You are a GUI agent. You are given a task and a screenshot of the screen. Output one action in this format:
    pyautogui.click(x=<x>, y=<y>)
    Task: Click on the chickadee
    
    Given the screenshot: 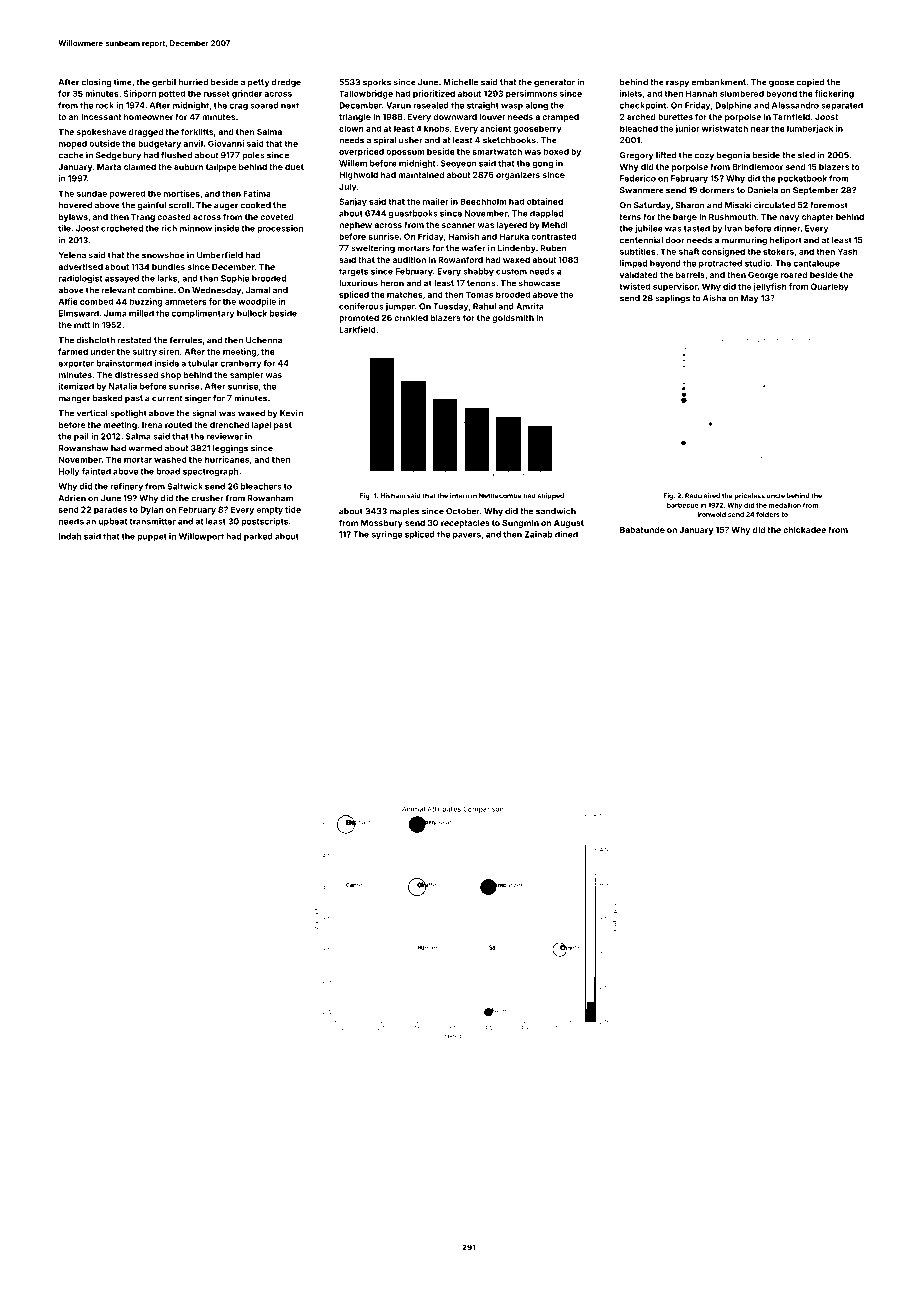 What is the action you would take?
    pyautogui.click(x=804, y=529)
